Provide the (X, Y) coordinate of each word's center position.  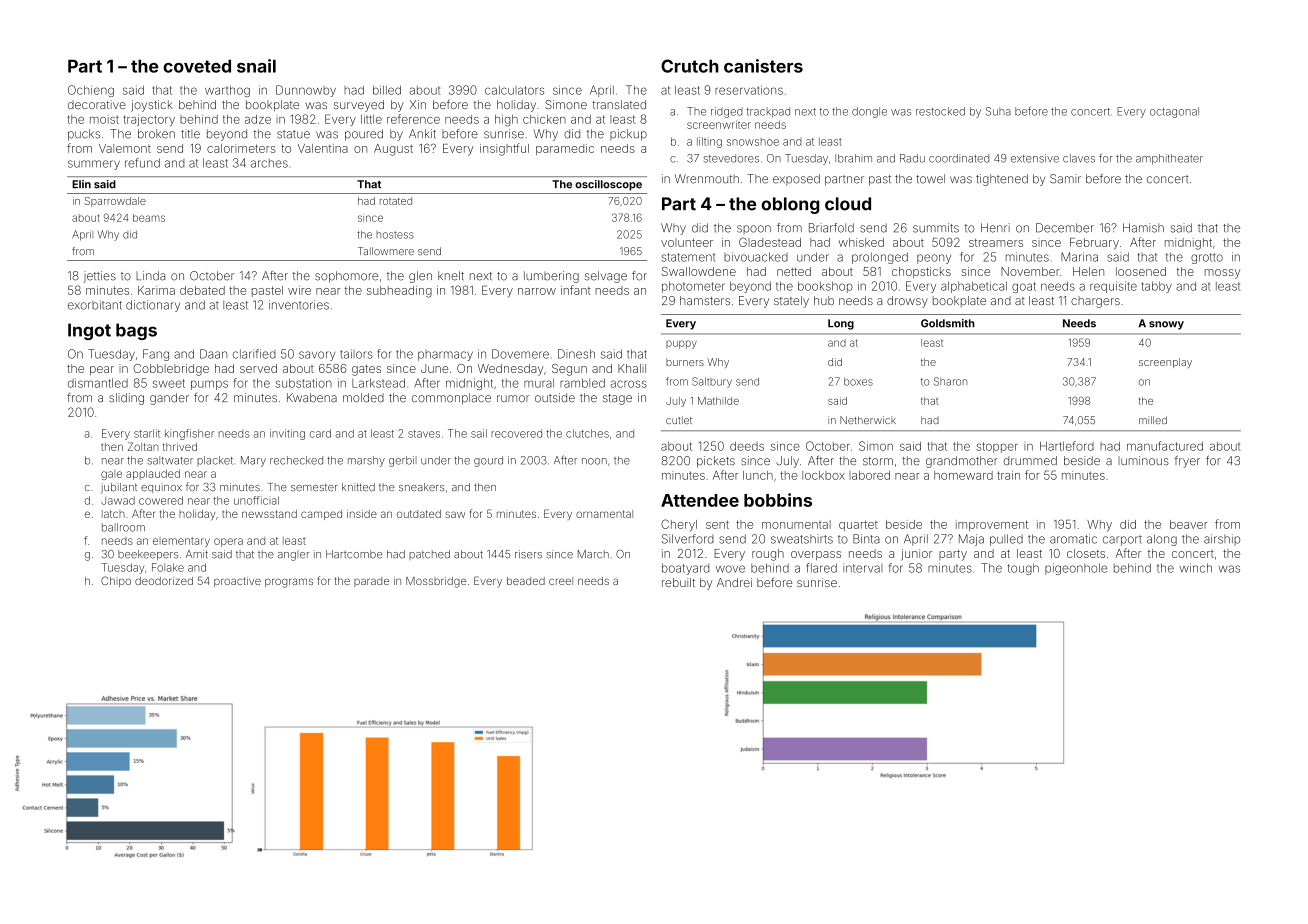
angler (293, 555)
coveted (197, 66)
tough (1023, 569)
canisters (763, 66)
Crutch (690, 66)
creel (561, 581)
